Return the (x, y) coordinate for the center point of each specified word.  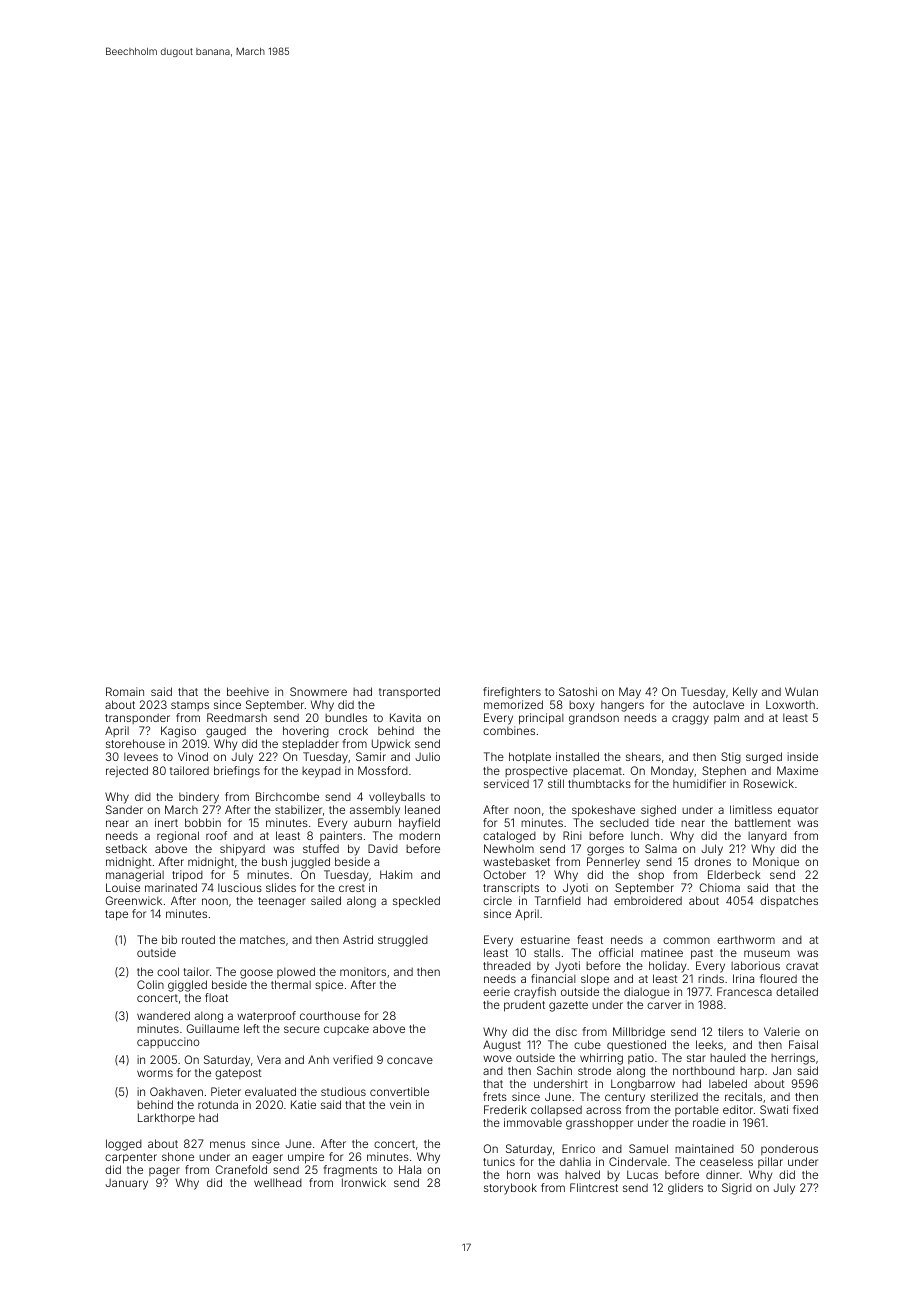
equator (798, 811)
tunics (499, 1161)
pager (164, 1172)
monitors (363, 971)
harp (752, 1072)
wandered (163, 1015)
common (686, 940)
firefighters (512, 693)
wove (497, 1058)
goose (256, 974)
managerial (135, 876)
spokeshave (603, 811)
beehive (248, 691)
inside (802, 756)
